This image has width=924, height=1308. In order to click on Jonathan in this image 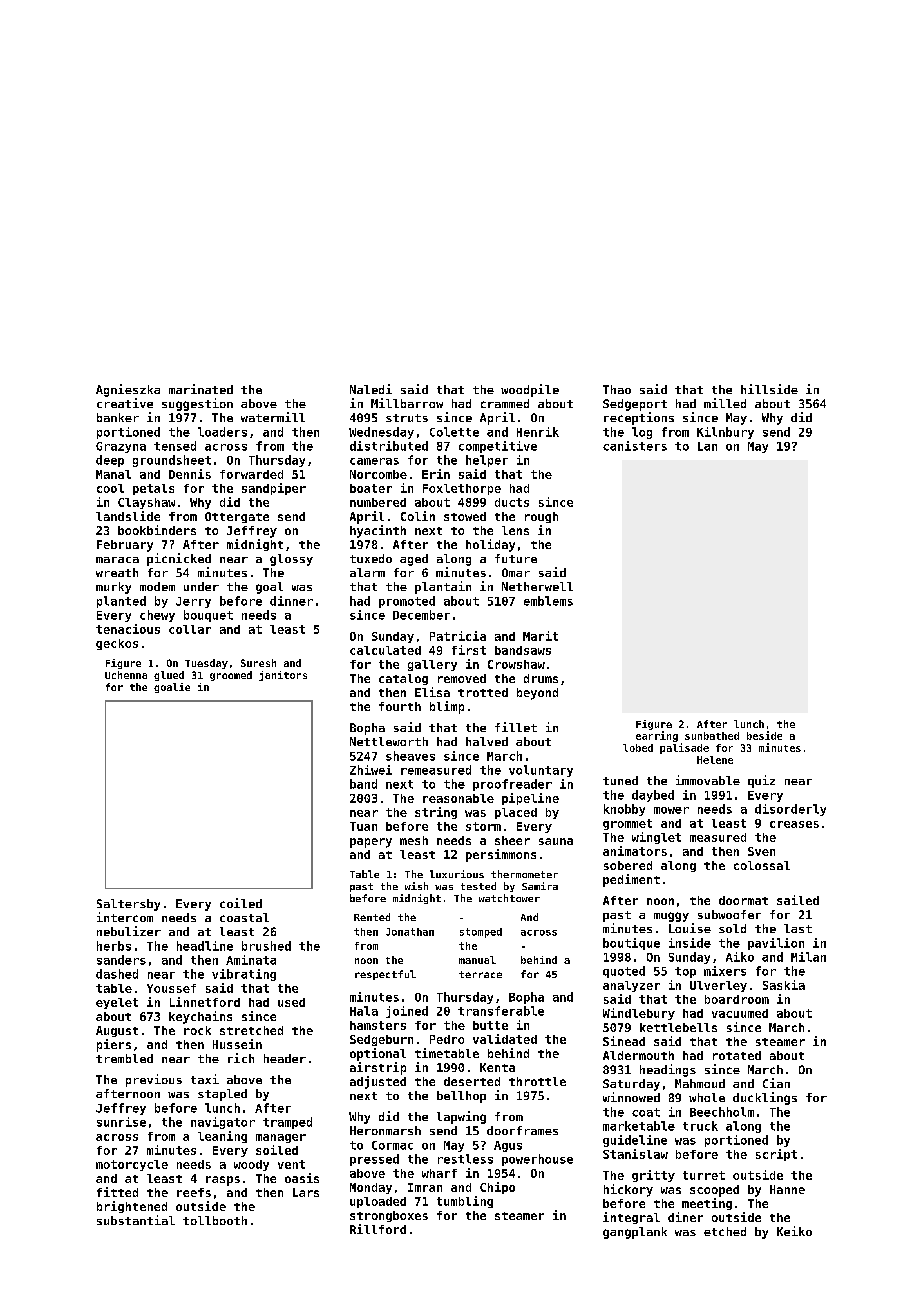, I will do `click(410, 932)`.
